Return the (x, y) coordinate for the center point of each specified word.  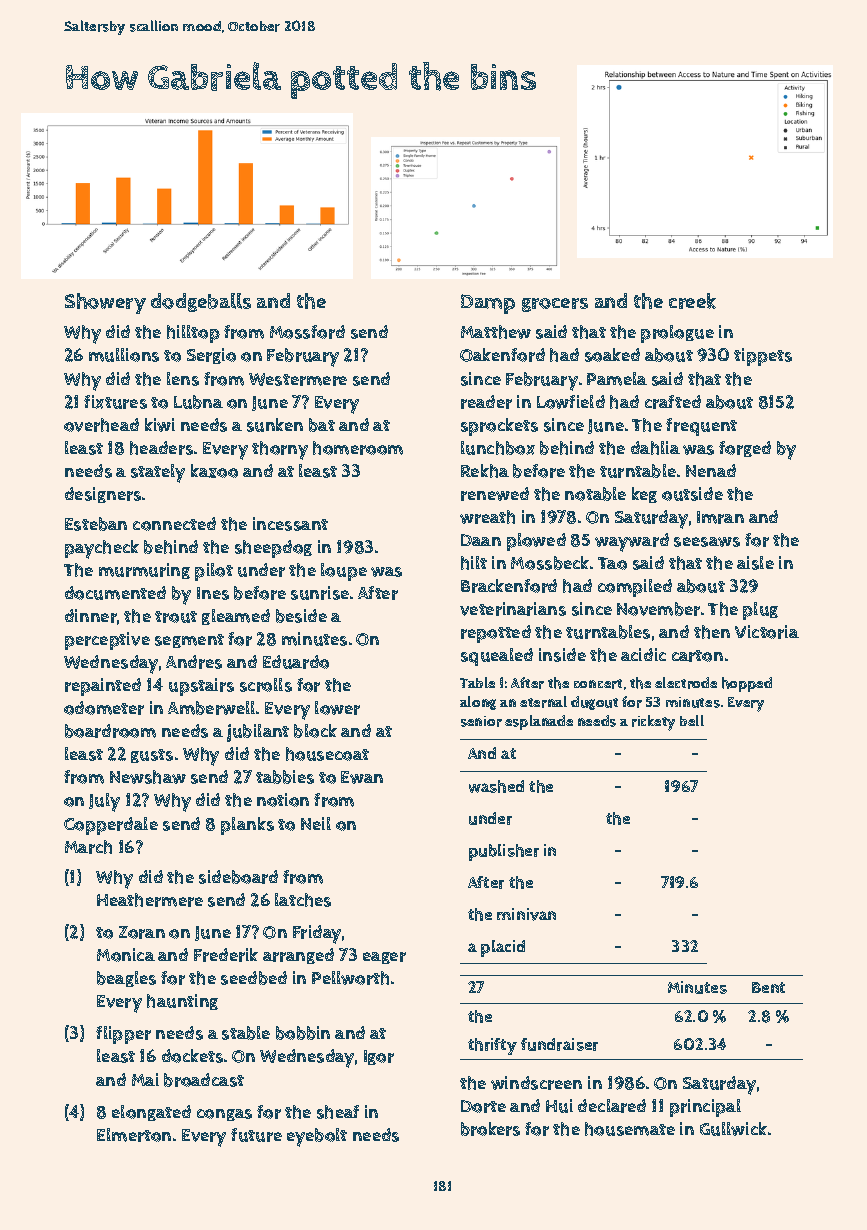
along (478, 703)
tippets (763, 357)
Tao (612, 563)
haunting (182, 1002)
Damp (488, 304)
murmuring (144, 571)
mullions (124, 355)
